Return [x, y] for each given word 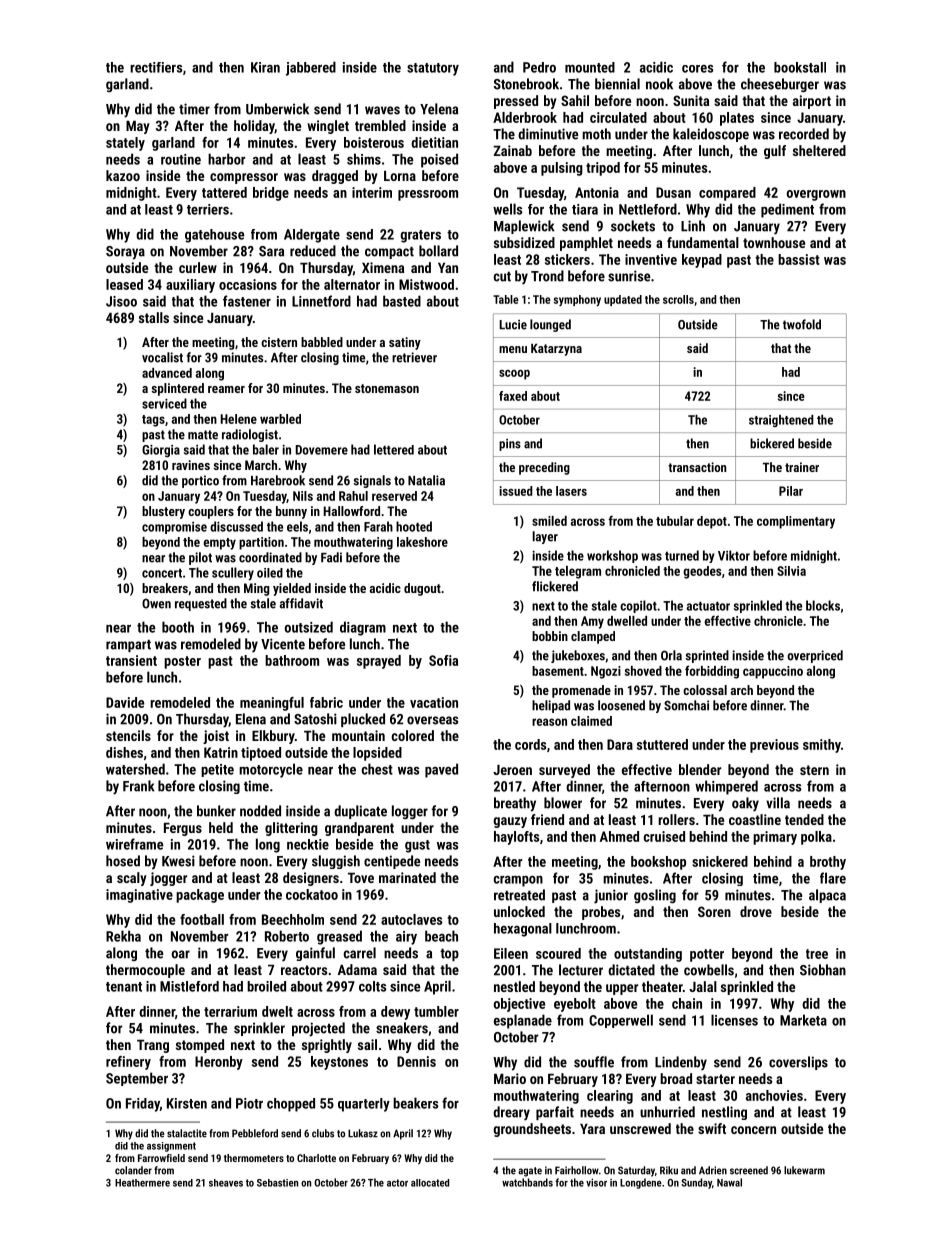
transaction [697, 467]
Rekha [123, 936]
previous [774, 746]
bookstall [800, 67]
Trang [153, 1046]
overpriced [815, 656]
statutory [433, 69]
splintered [178, 389]
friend [547, 819]
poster [182, 662]
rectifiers [156, 67]
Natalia [426, 480]
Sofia [443, 660]
